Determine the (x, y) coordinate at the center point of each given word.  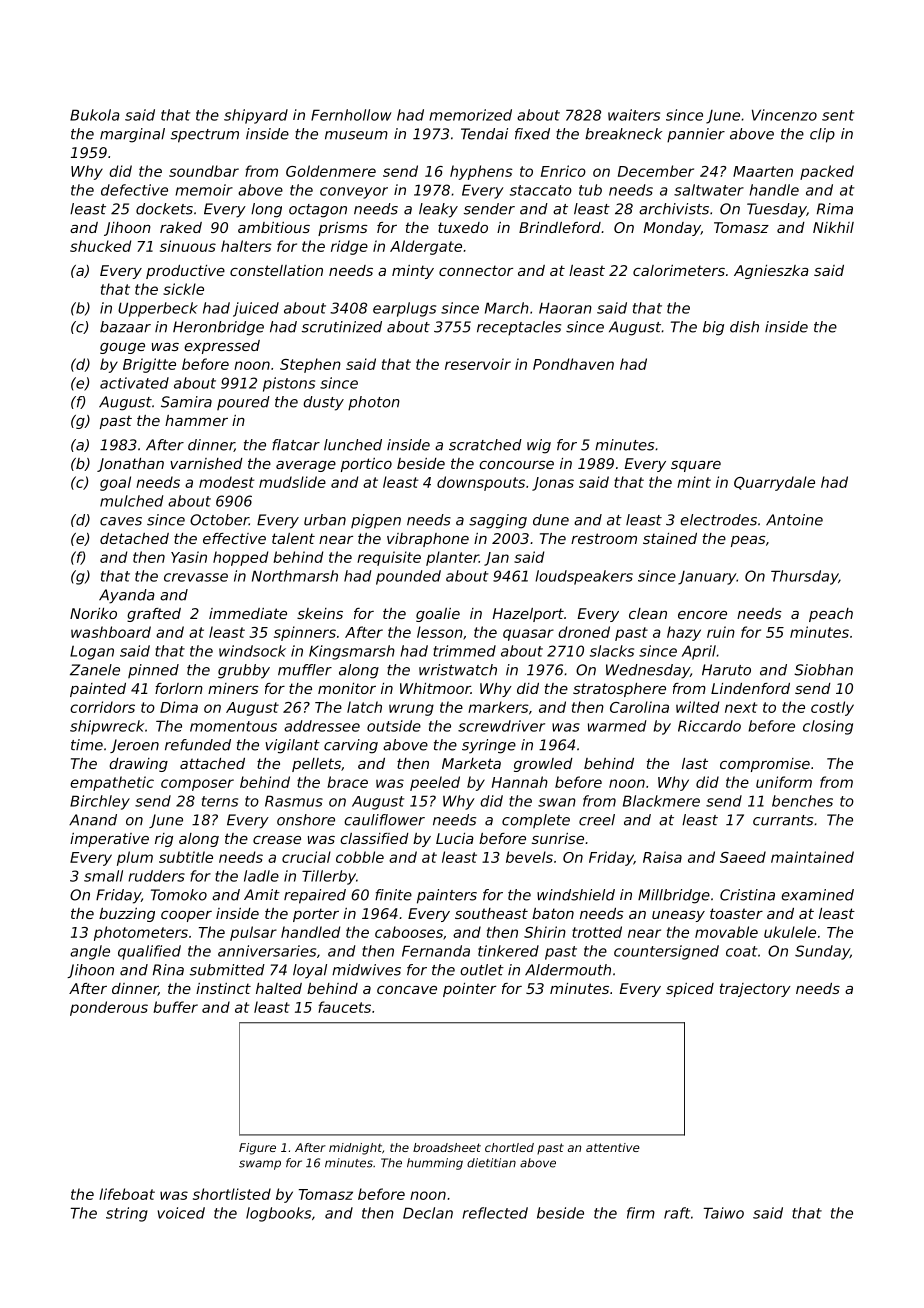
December (656, 171)
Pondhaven (573, 364)
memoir (204, 190)
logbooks (278, 1214)
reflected (495, 1213)
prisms (343, 229)
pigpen (376, 521)
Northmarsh (295, 576)
